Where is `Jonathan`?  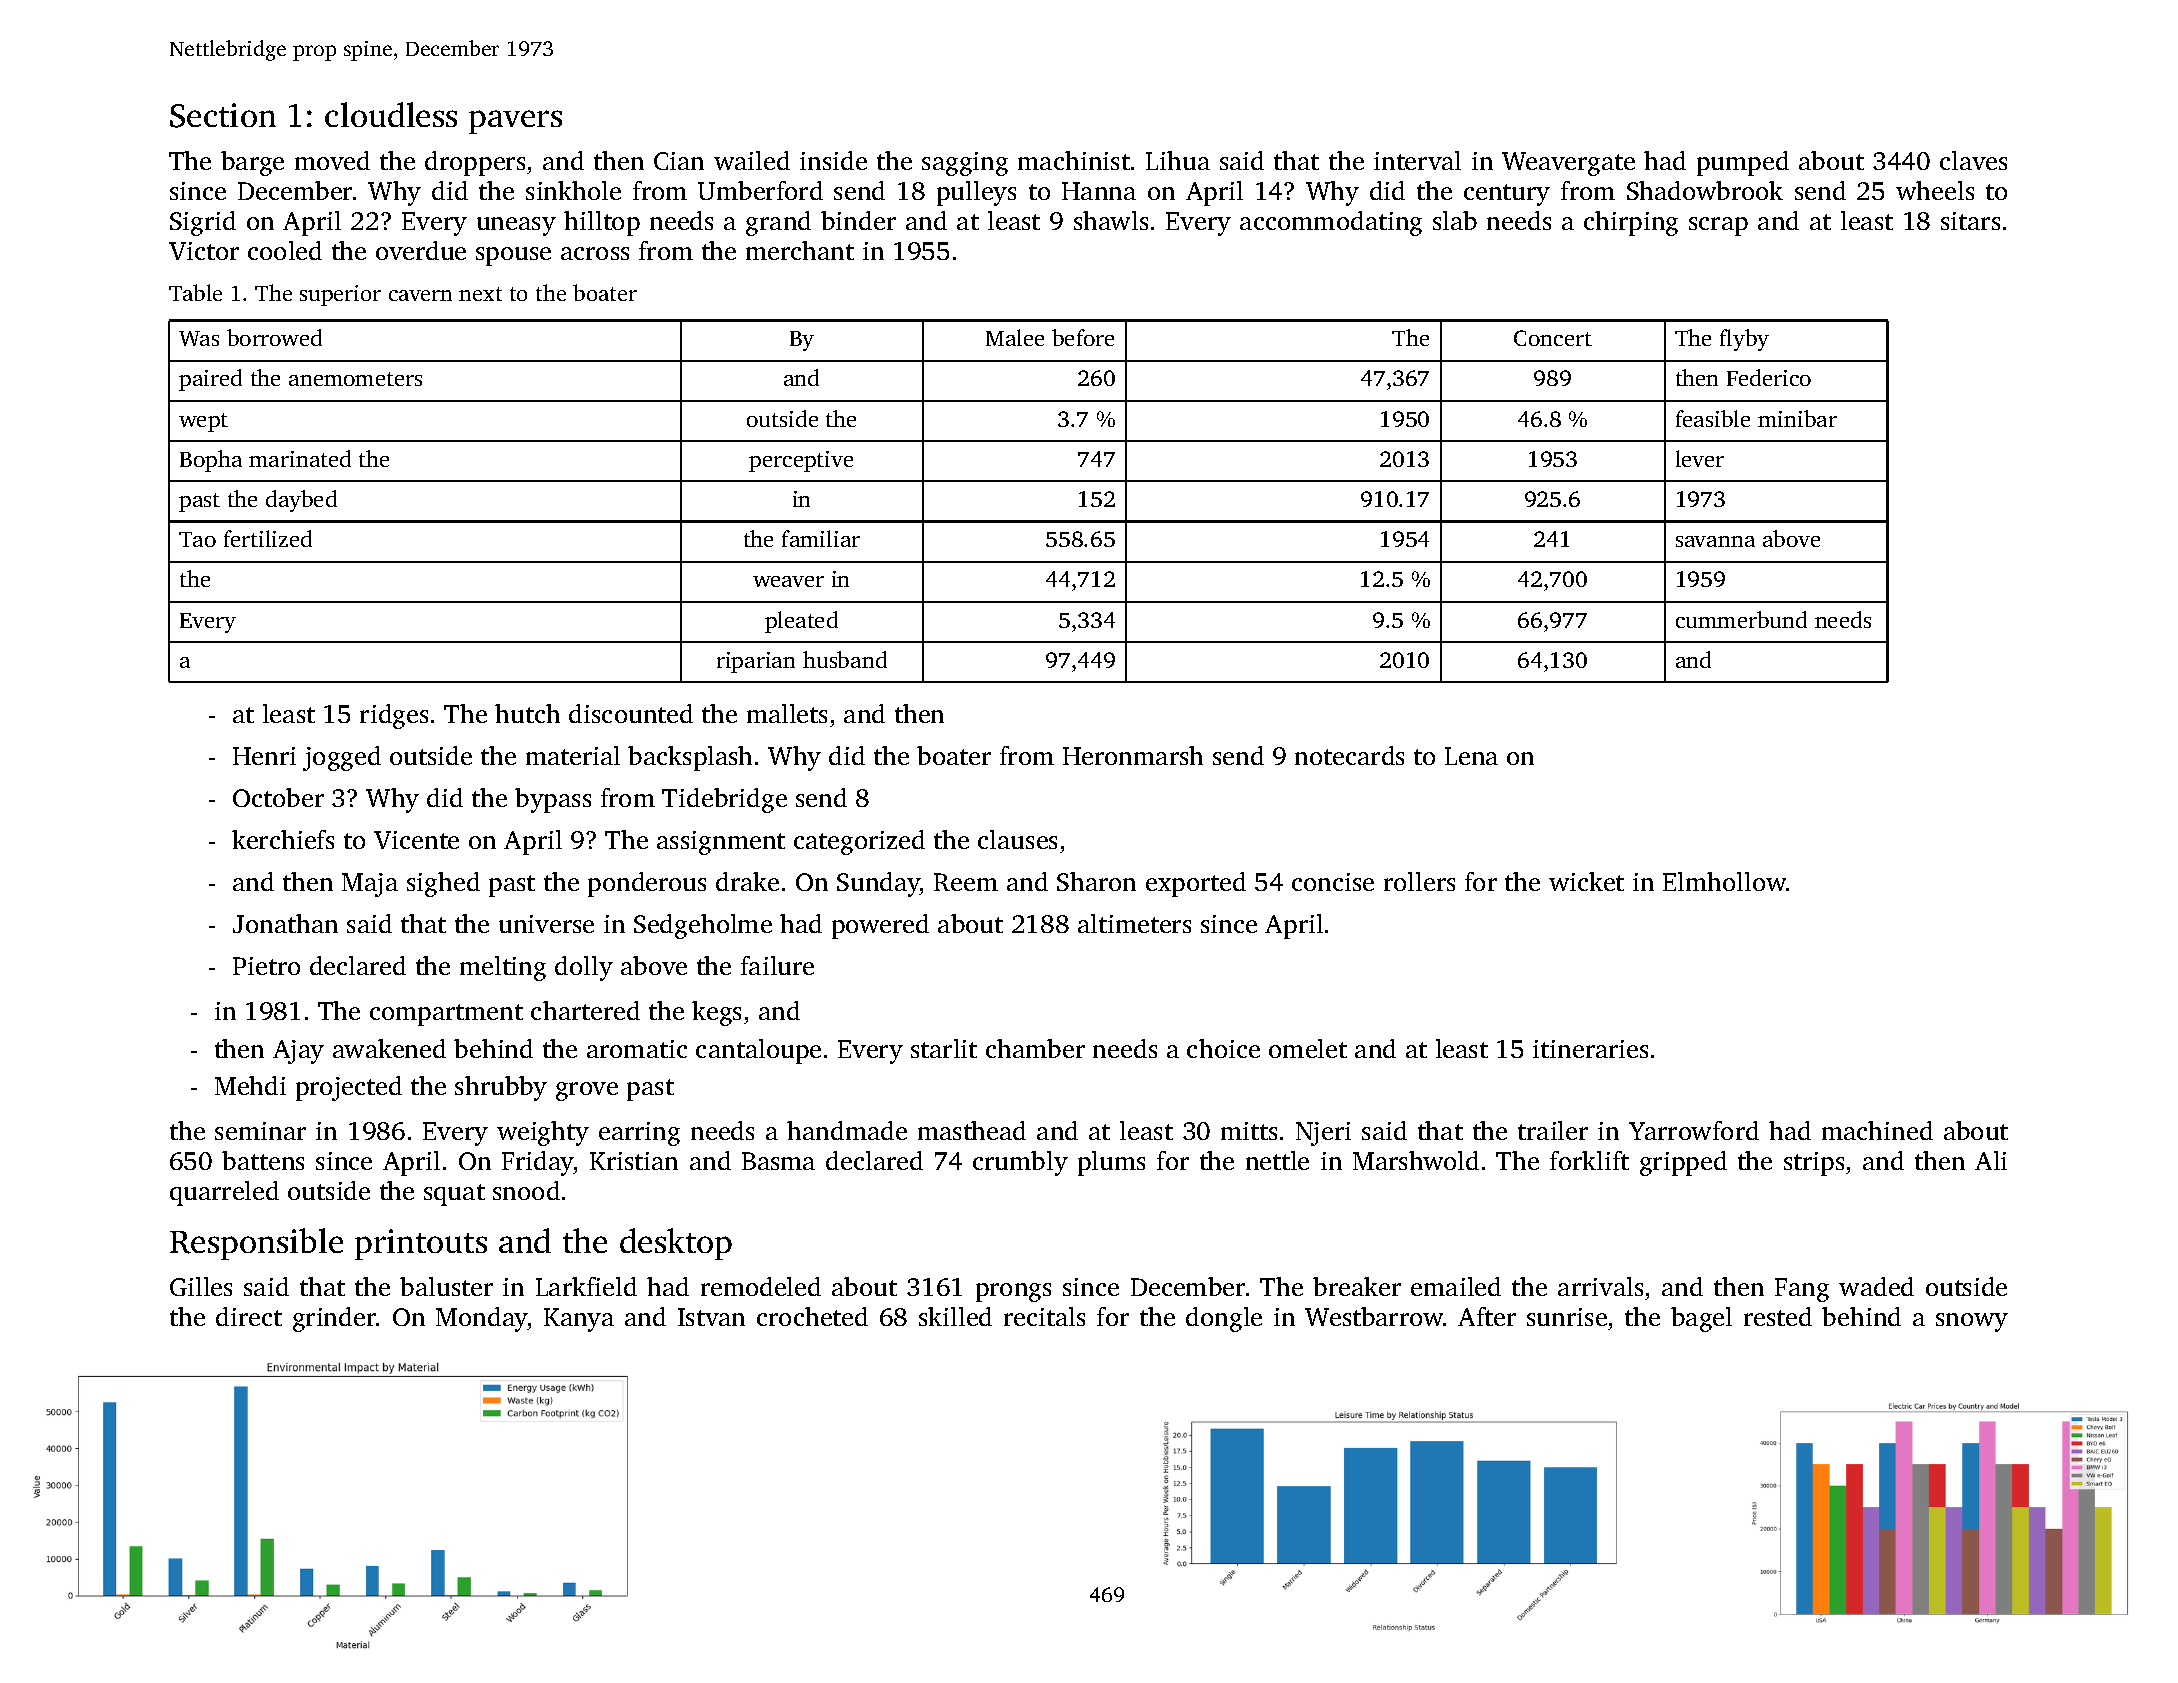
Jonathan is located at coordinates (285, 923).
